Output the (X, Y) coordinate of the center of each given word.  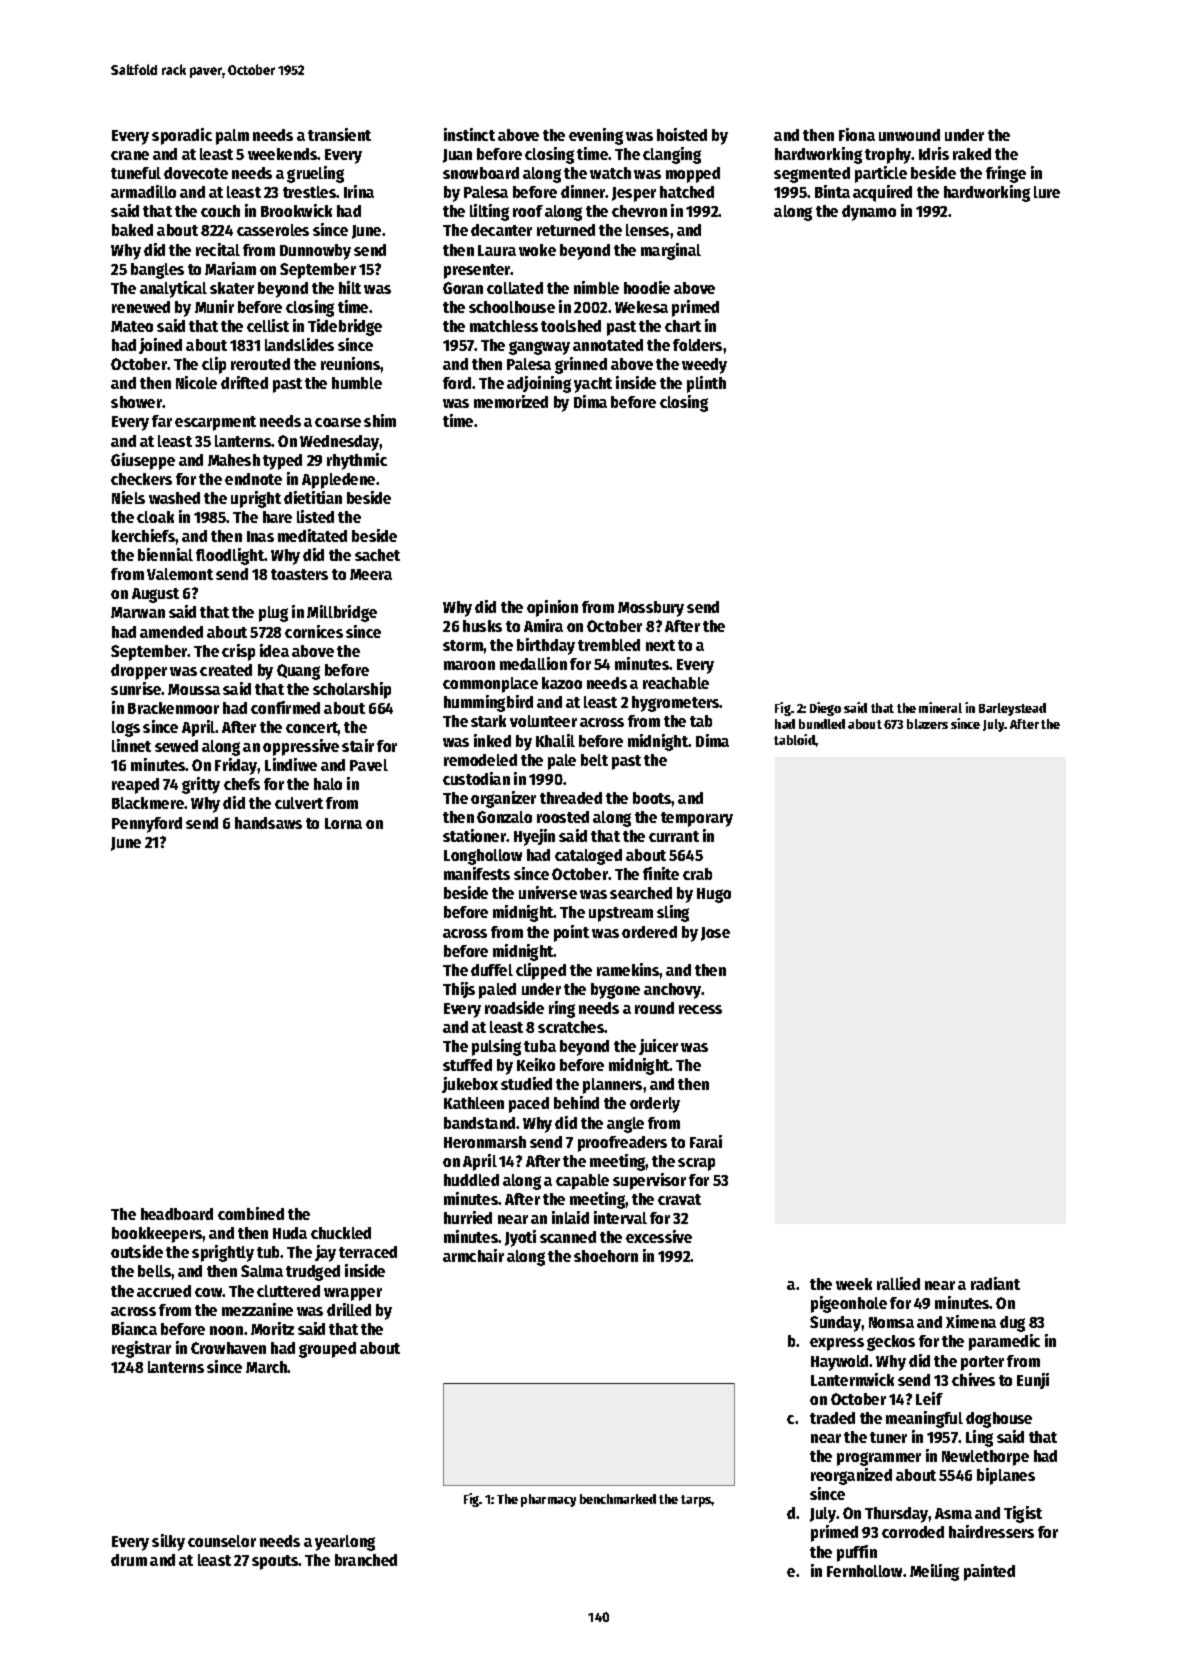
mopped (693, 175)
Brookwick (296, 210)
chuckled (341, 1233)
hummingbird (488, 703)
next (660, 645)
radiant (995, 1283)
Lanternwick (852, 1379)
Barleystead (1012, 709)
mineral (940, 707)
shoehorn (606, 1256)
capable (582, 1182)
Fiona (857, 134)
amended (171, 632)
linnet (131, 745)
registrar (141, 1349)
